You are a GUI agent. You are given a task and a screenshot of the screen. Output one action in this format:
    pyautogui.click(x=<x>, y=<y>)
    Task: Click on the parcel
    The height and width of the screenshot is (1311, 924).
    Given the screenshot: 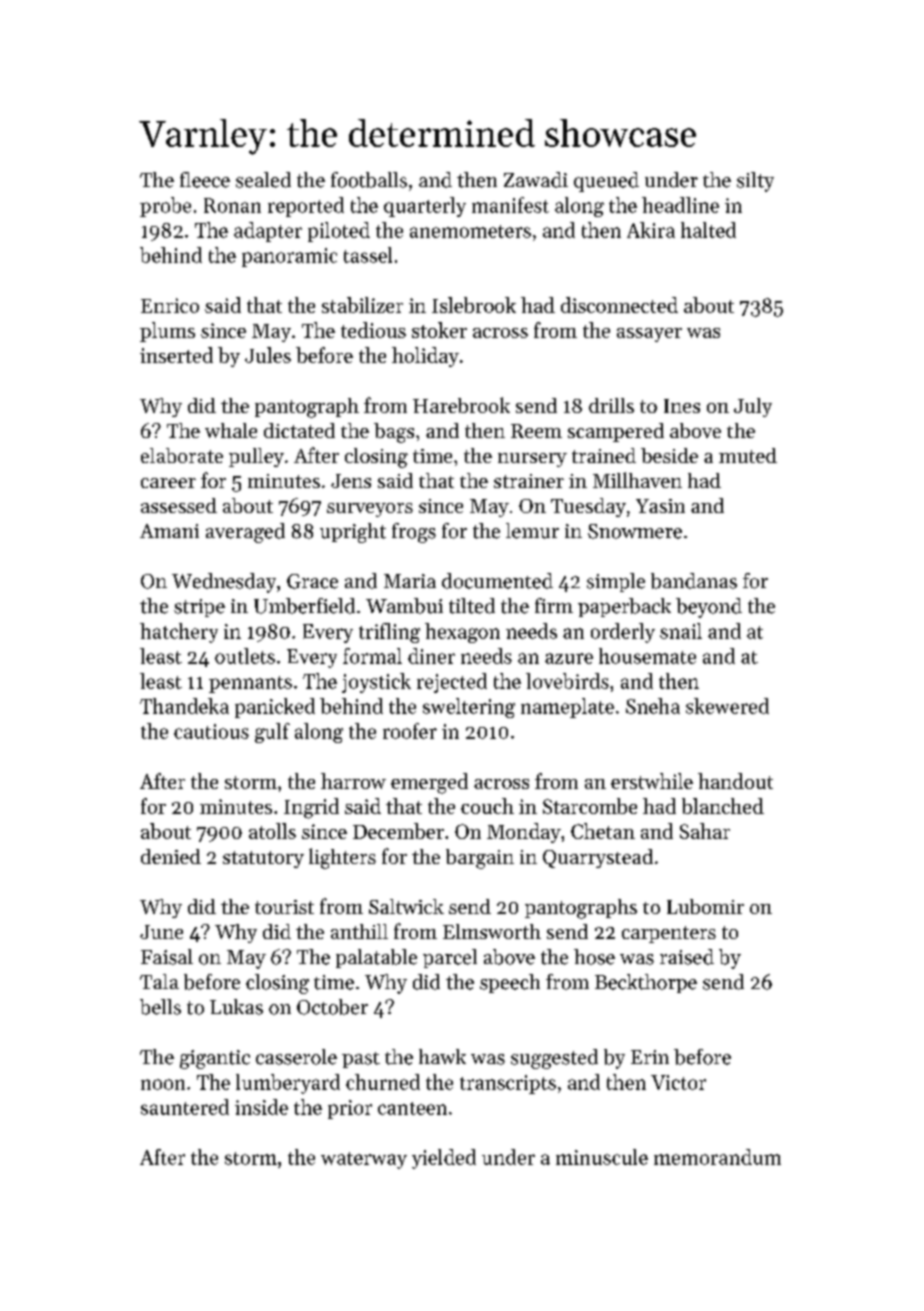 What is the action you would take?
    pyautogui.click(x=450, y=958)
